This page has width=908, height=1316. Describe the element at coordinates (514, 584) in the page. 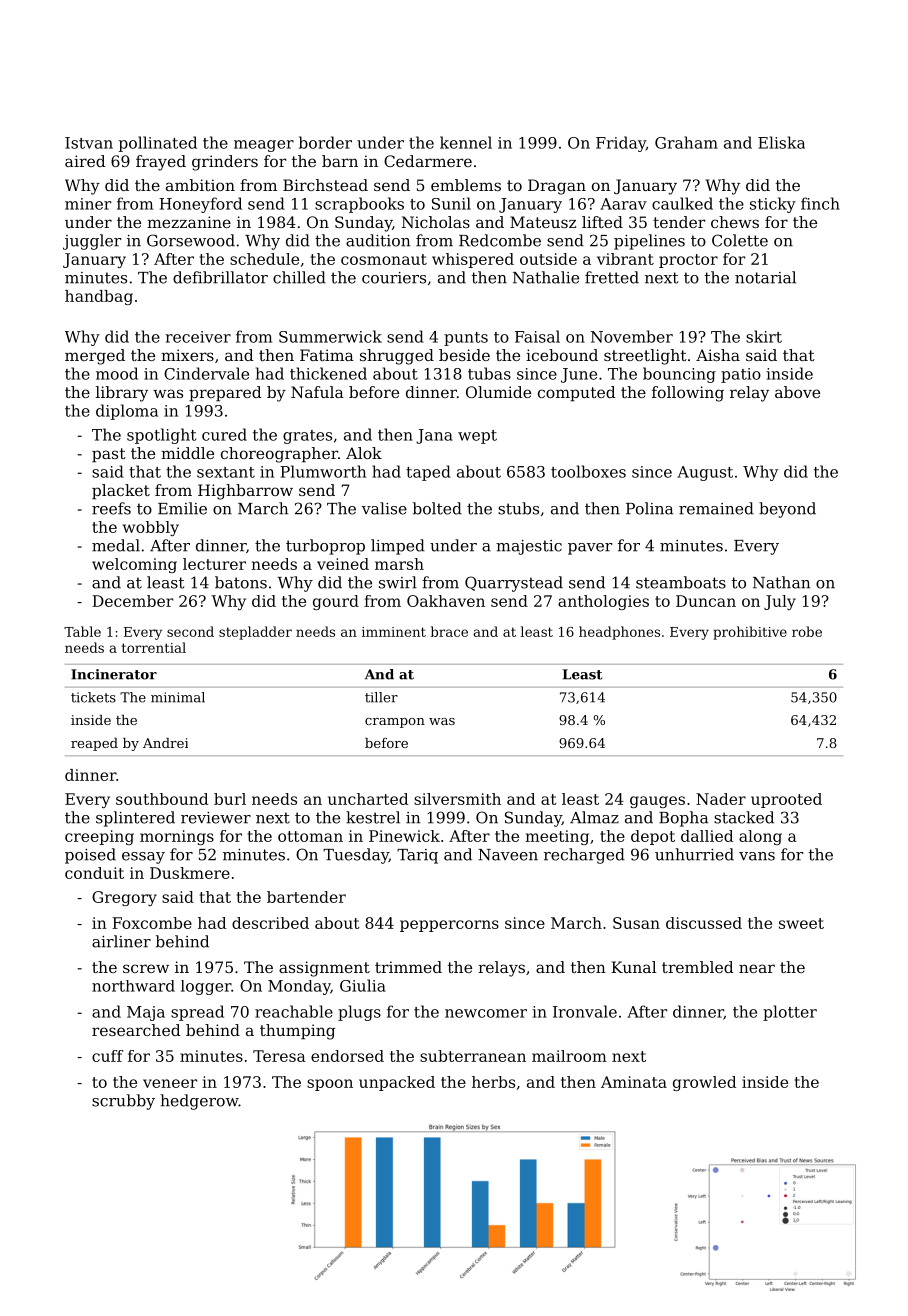

I see `Quarrystead` at that location.
